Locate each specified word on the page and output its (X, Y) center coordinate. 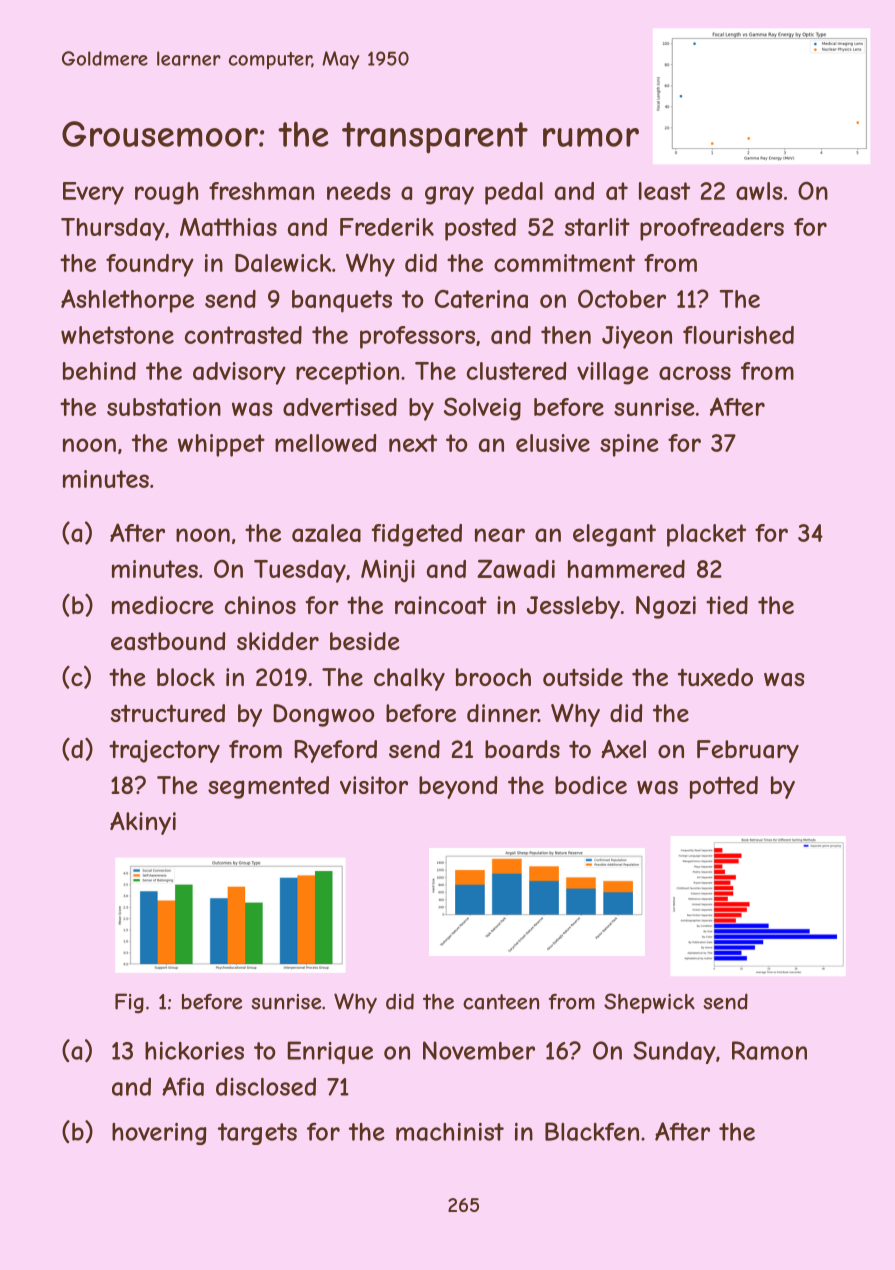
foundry (150, 265)
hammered (626, 569)
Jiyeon (637, 337)
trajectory (164, 751)
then (566, 335)
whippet (221, 445)
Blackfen (592, 1131)
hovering (159, 1133)
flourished (738, 335)
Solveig (482, 409)
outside (583, 677)
